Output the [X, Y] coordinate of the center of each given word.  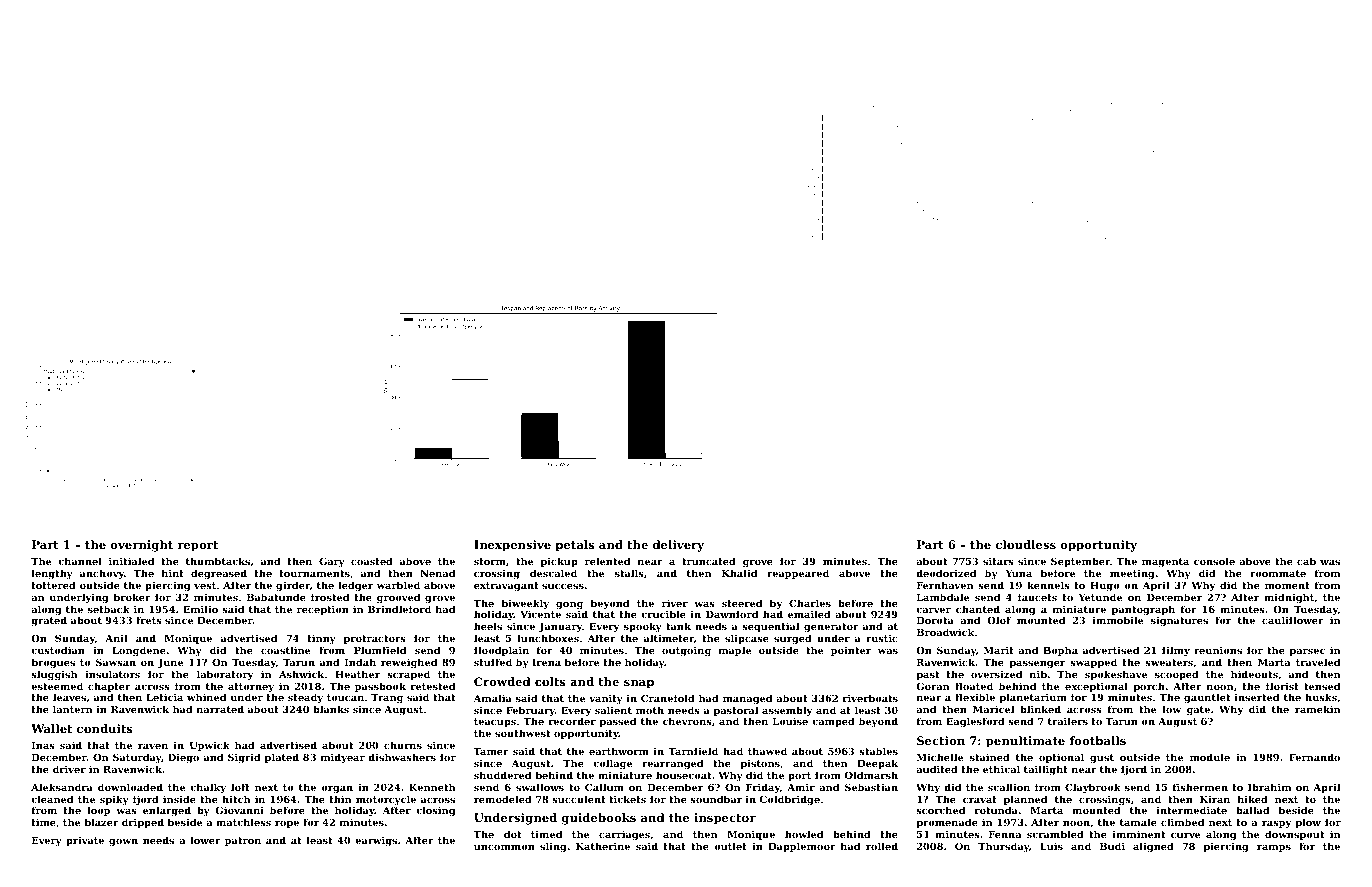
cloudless [1026, 544]
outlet [730, 846]
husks [1321, 697]
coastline [285, 650]
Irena [546, 662]
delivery [678, 546]
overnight [142, 546]
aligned [1153, 847]
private [85, 841]
